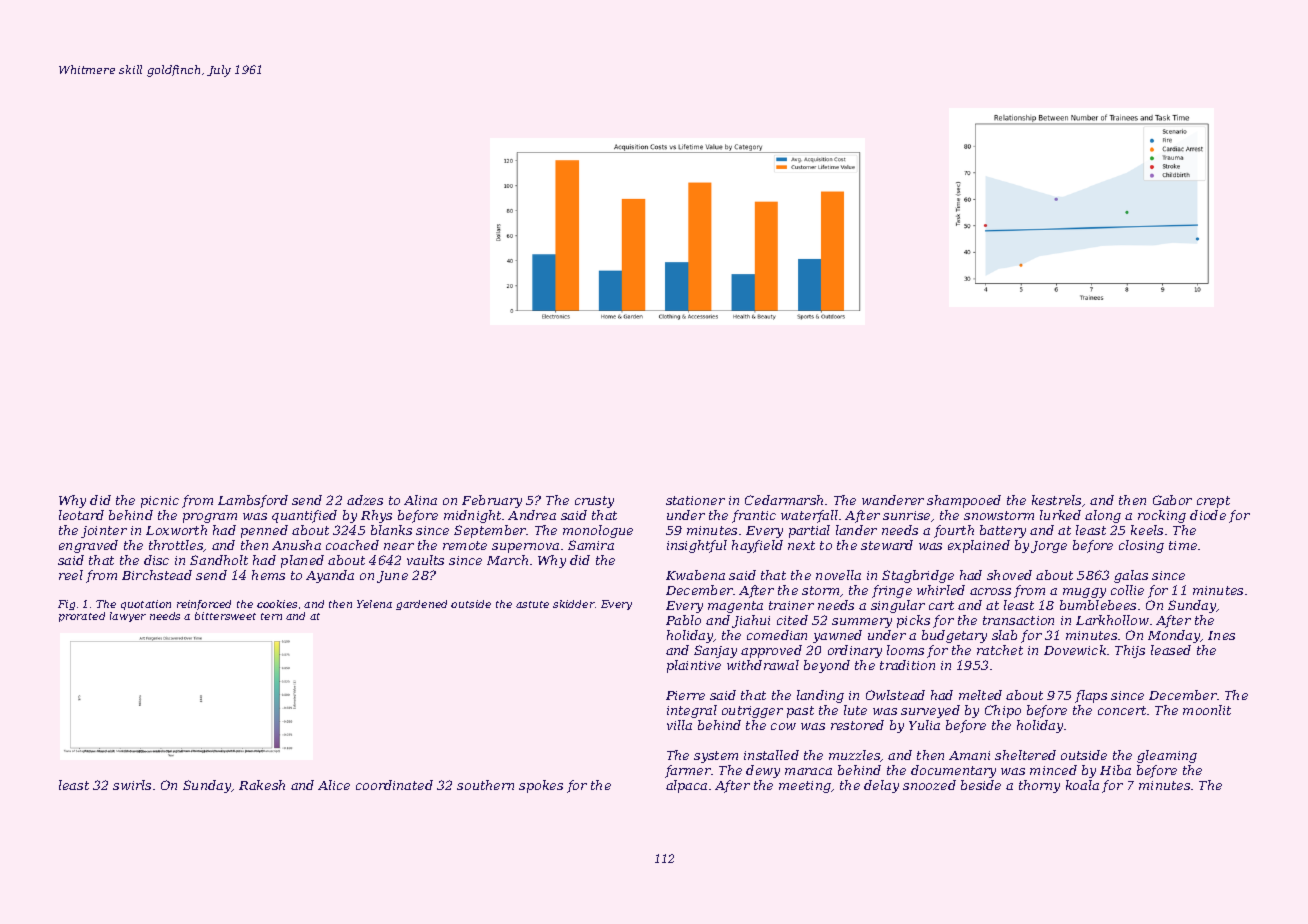 The image size is (1308, 924). Describe the element at coordinates (296, 545) in the screenshot. I see `Anusha` at that location.
